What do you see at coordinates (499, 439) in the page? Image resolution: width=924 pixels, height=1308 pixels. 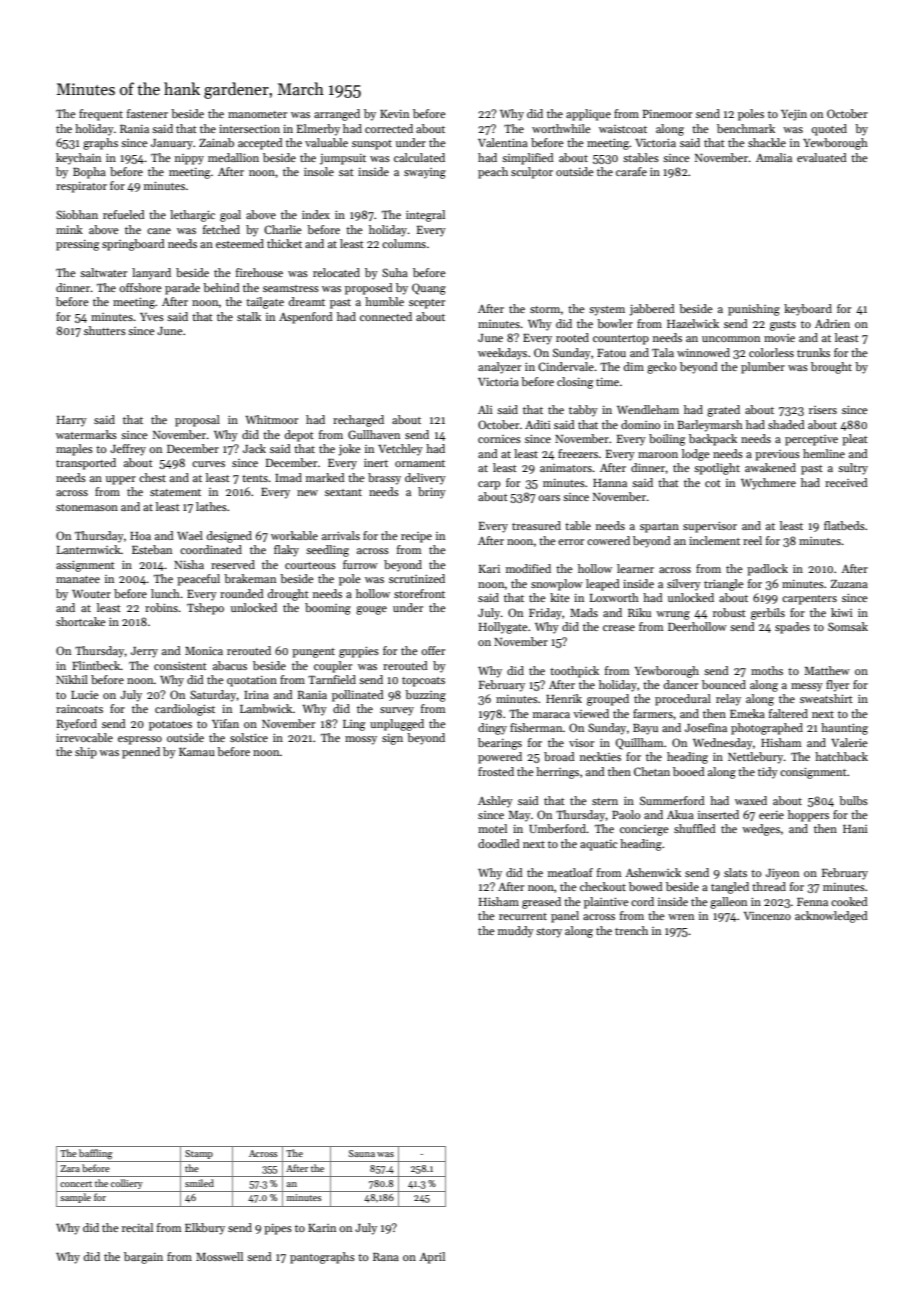 I see `cornices` at bounding box center [499, 439].
